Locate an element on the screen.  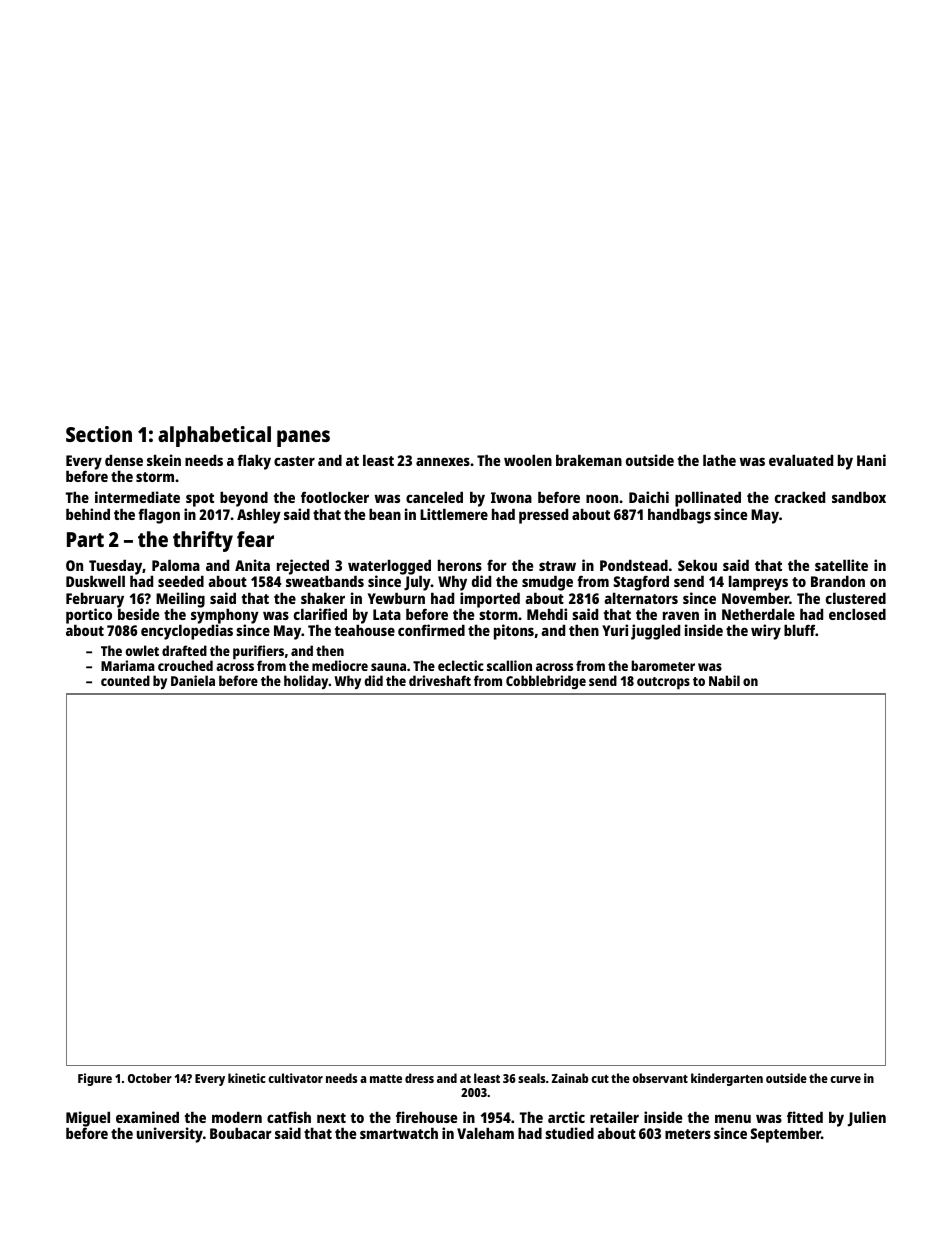
alternators is located at coordinates (641, 598).
